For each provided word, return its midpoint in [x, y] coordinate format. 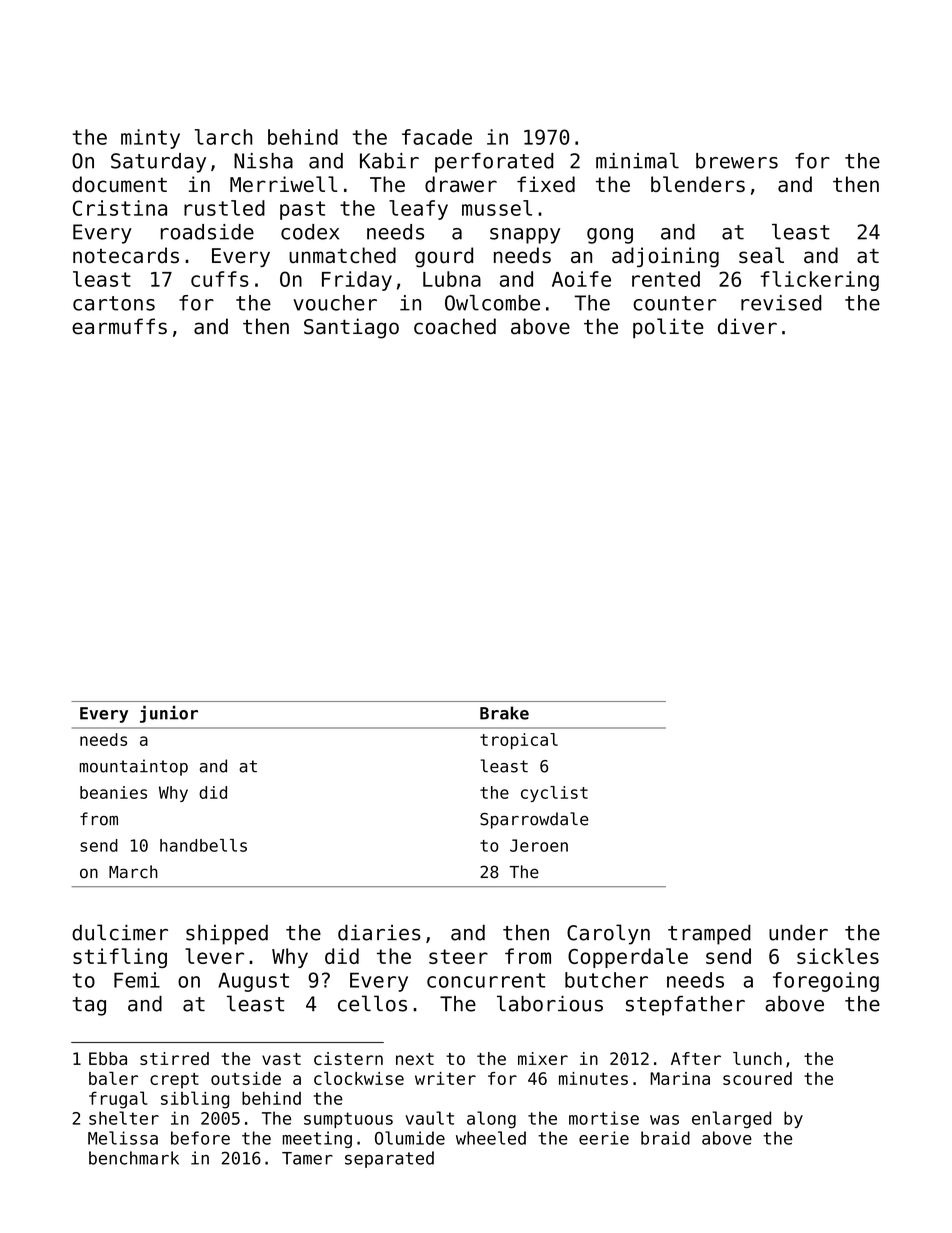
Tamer [307, 1158]
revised [781, 303]
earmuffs [119, 326]
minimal [637, 160]
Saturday [158, 163]
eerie [604, 1138]
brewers [737, 161]
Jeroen [539, 845]
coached [455, 326]
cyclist [554, 794]
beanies [113, 792]
